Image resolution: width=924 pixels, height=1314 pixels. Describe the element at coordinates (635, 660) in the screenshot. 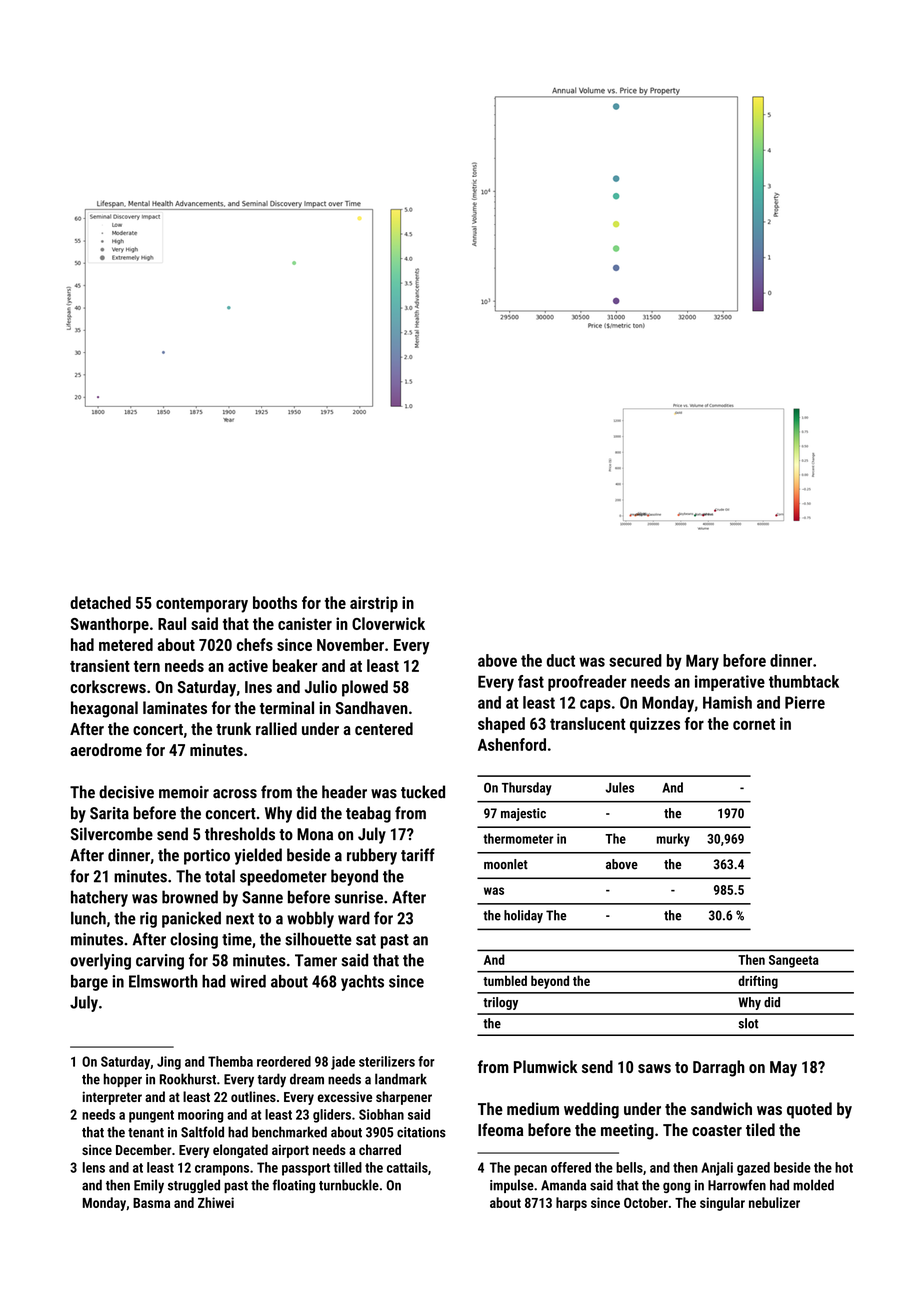

I see `secured` at that location.
